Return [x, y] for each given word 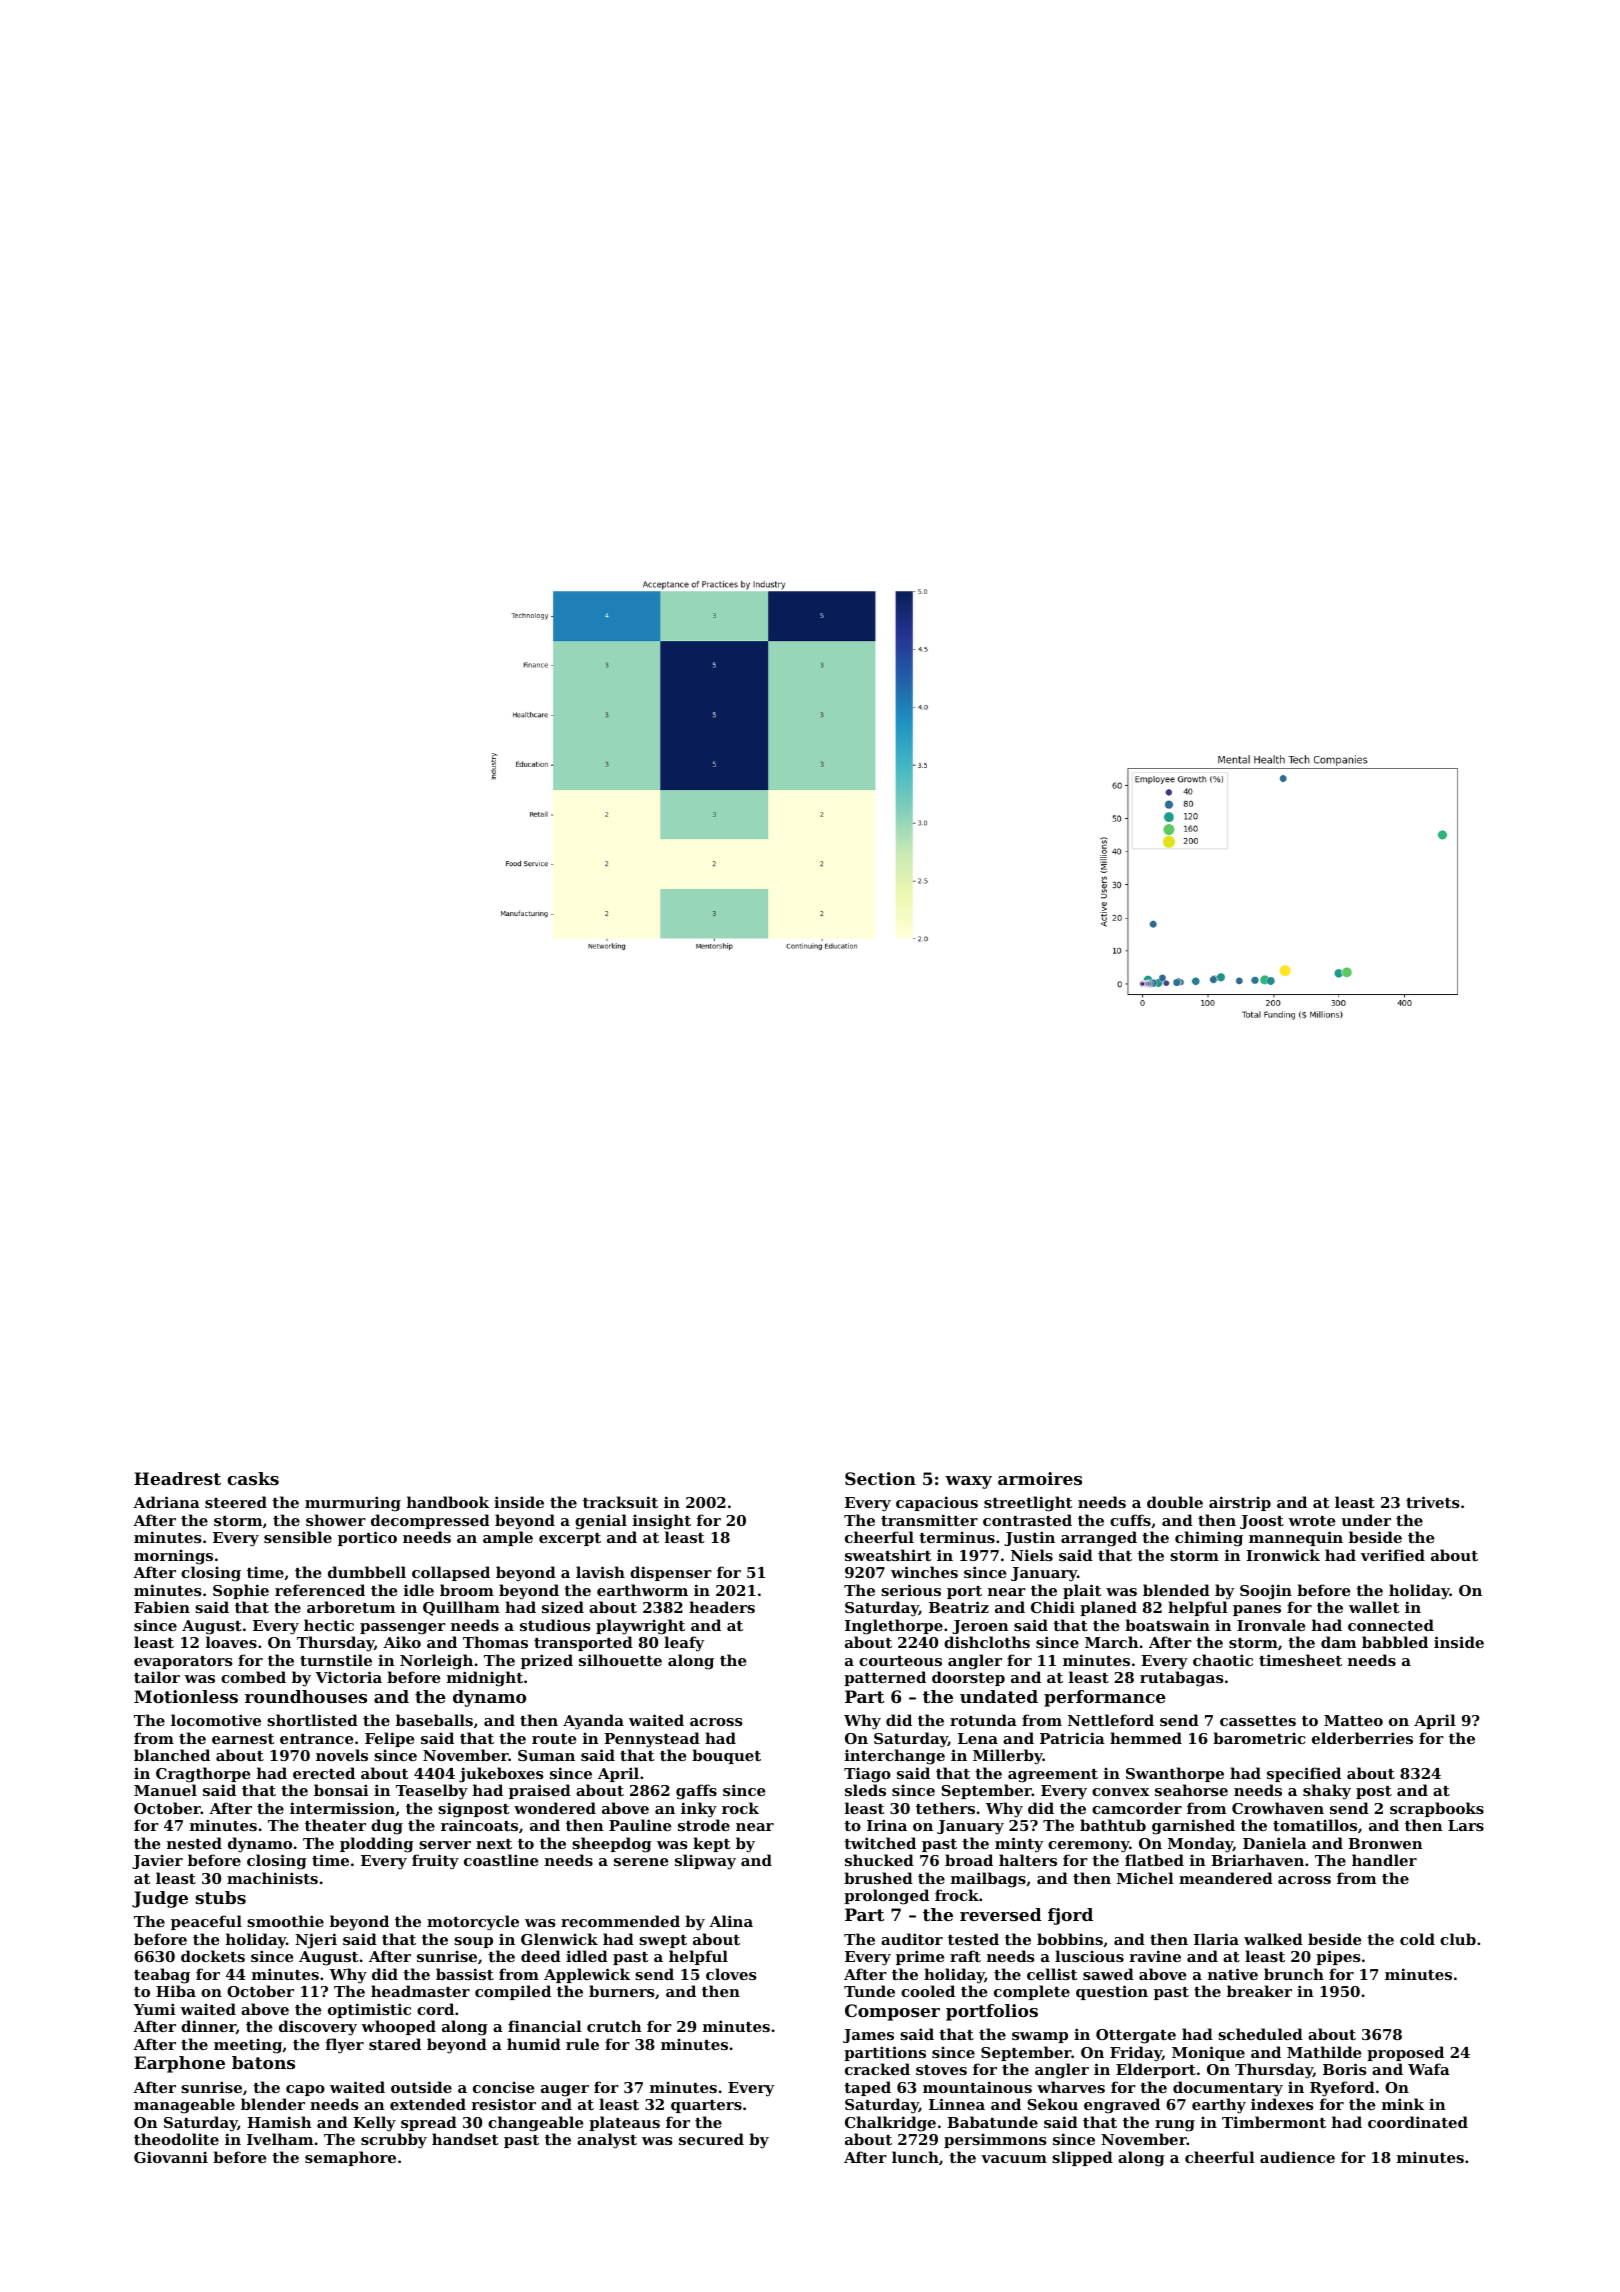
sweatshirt [888, 1555]
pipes [1338, 1957]
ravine [1155, 1956]
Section [880, 1478]
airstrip [1240, 1503]
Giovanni [171, 2157]
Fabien [162, 1607]
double [1175, 1502]
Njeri [316, 1941]
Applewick [587, 1975]
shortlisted [312, 1720]
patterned [885, 1678]
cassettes [1258, 1721]
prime [920, 1957]
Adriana [166, 1502]
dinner [208, 2027]
